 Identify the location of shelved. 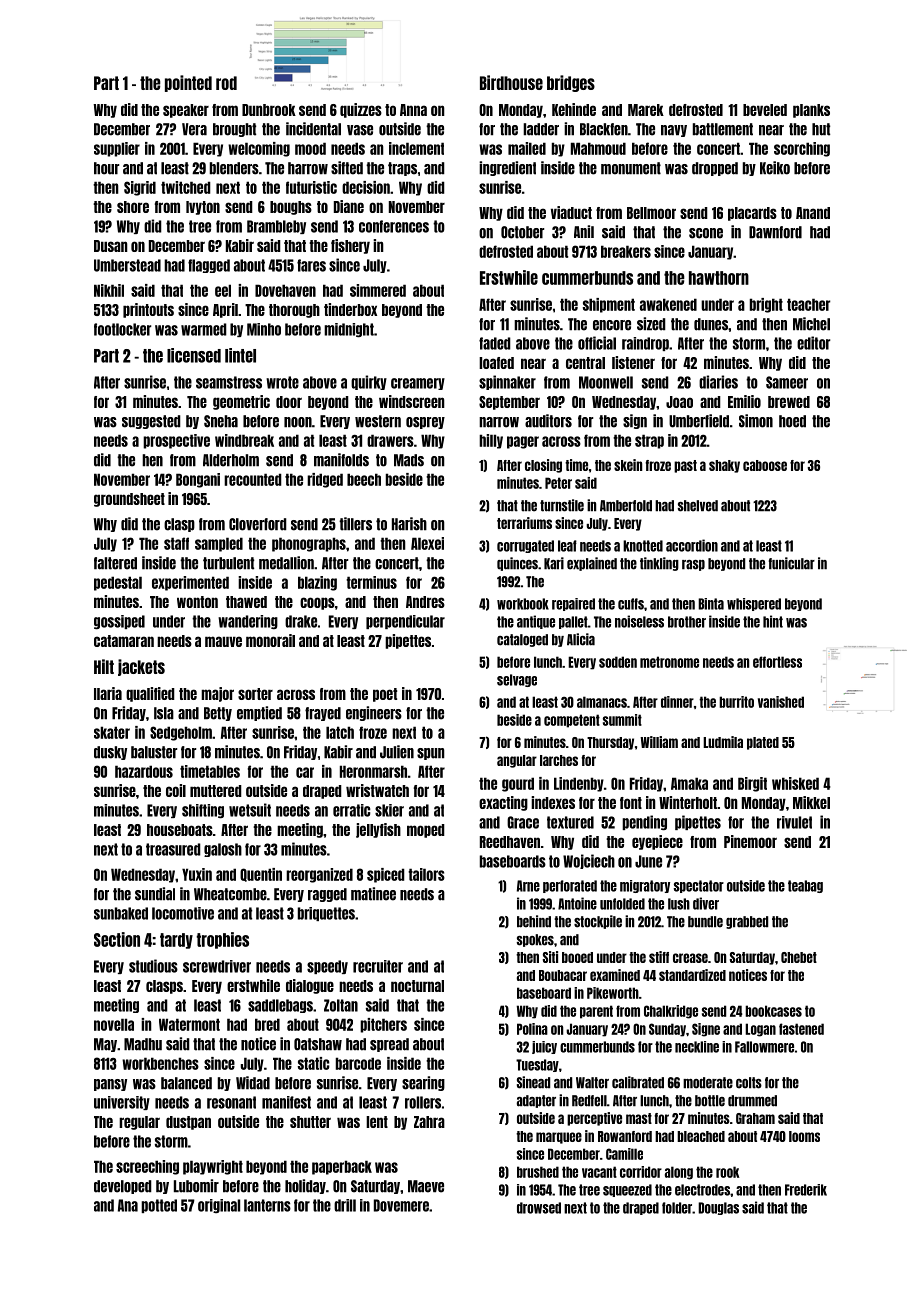
(698, 506).
